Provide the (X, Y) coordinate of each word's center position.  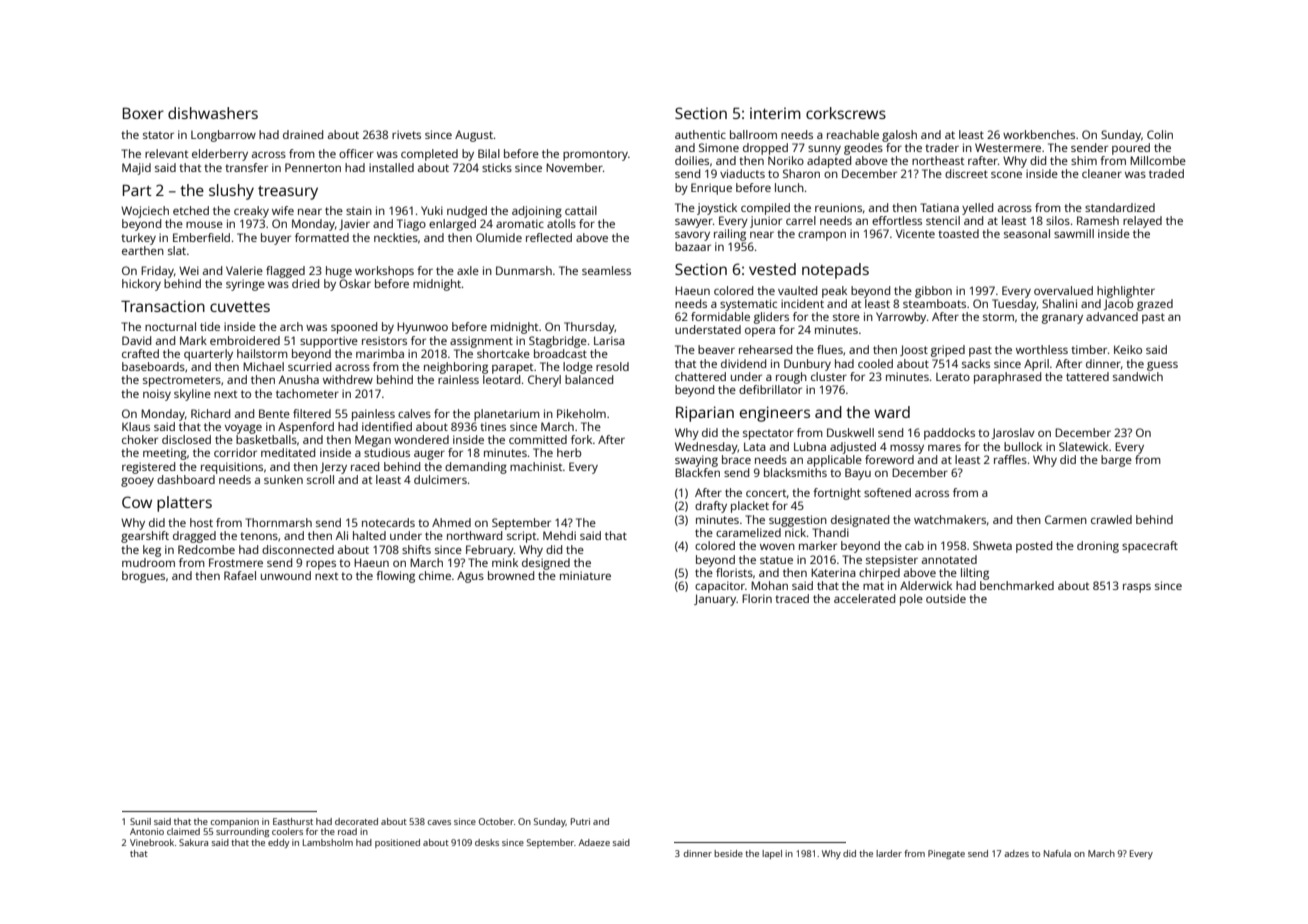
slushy (231, 192)
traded (1166, 173)
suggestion (798, 521)
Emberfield (201, 237)
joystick (717, 209)
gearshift (145, 537)
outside (946, 598)
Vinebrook (152, 842)
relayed (1142, 222)
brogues (143, 577)
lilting (975, 574)
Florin (757, 598)
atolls (561, 223)
